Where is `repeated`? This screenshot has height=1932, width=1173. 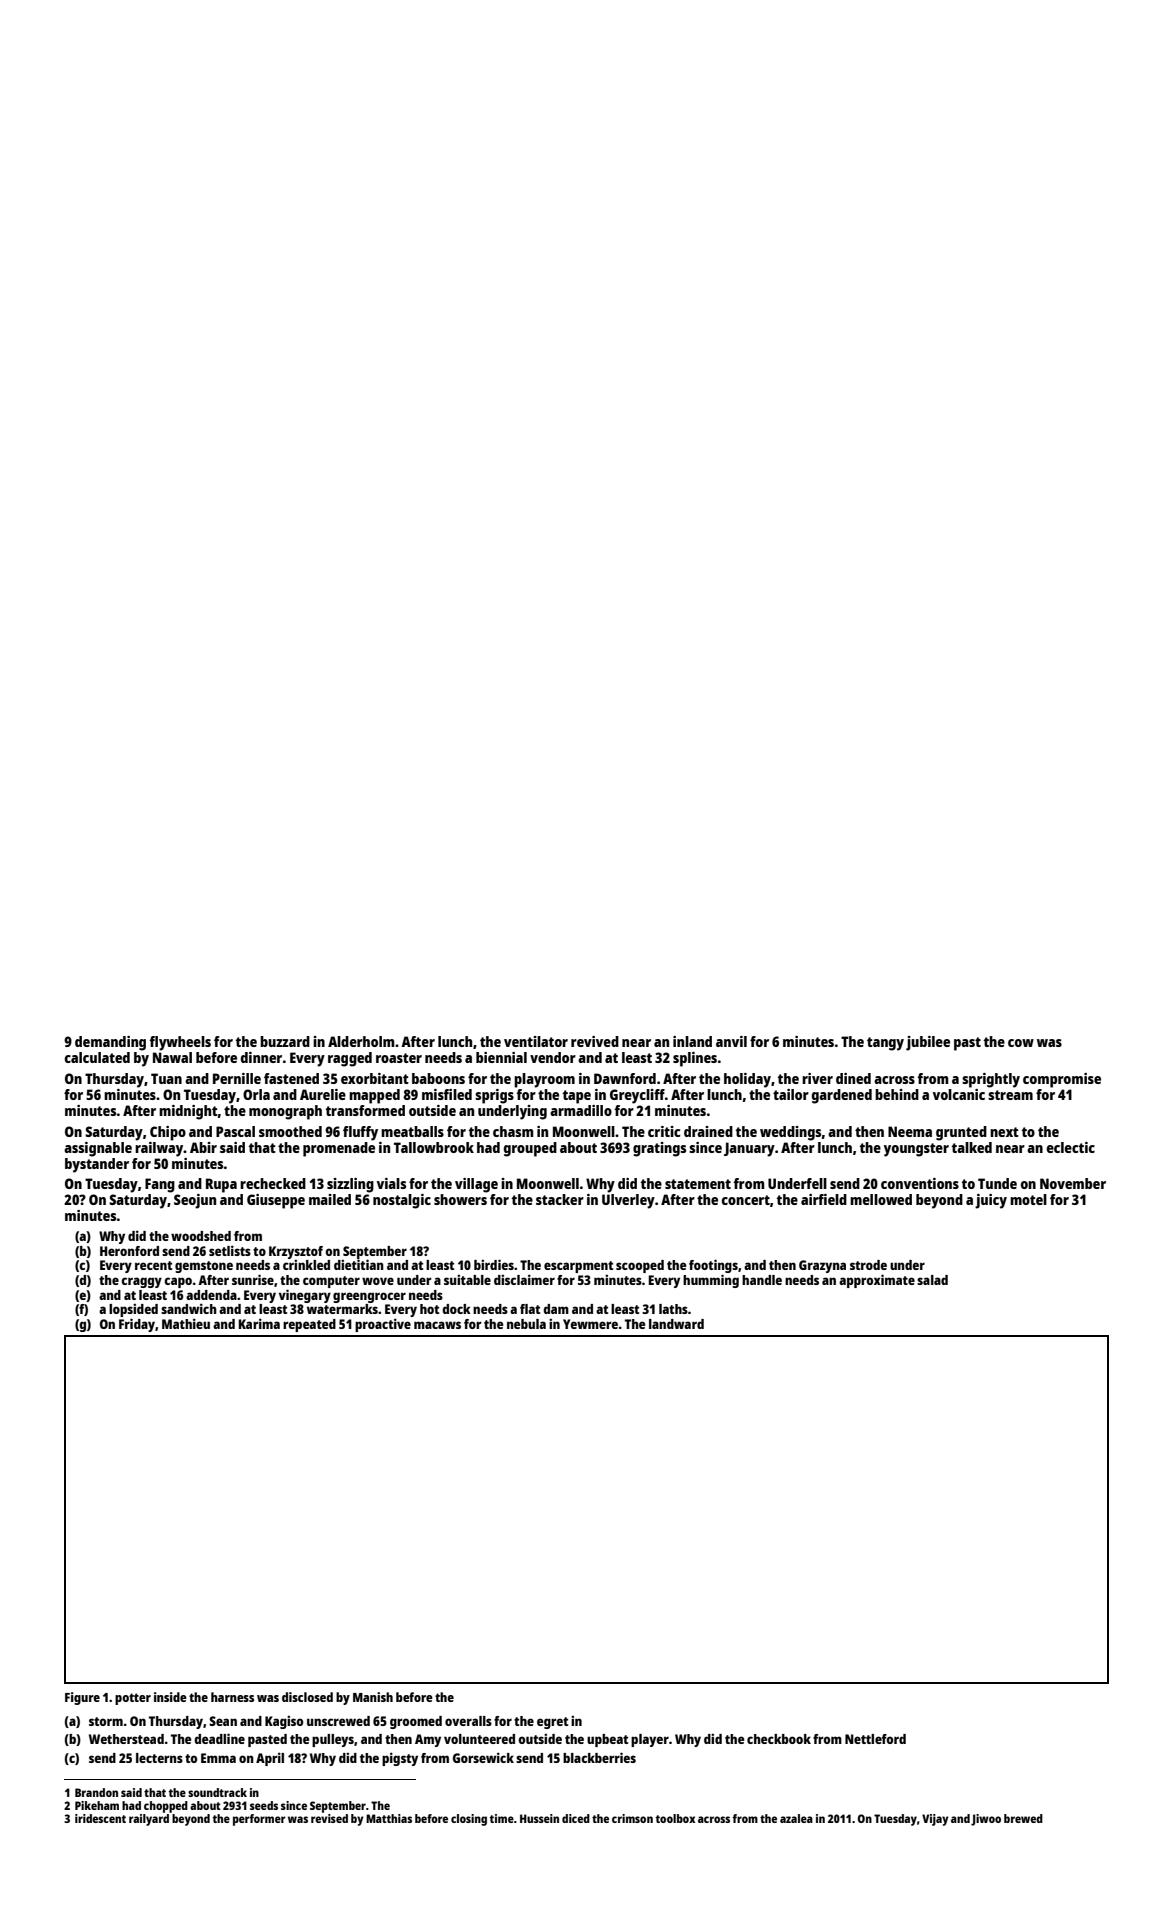
repeated is located at coordinates (309, 1325).
